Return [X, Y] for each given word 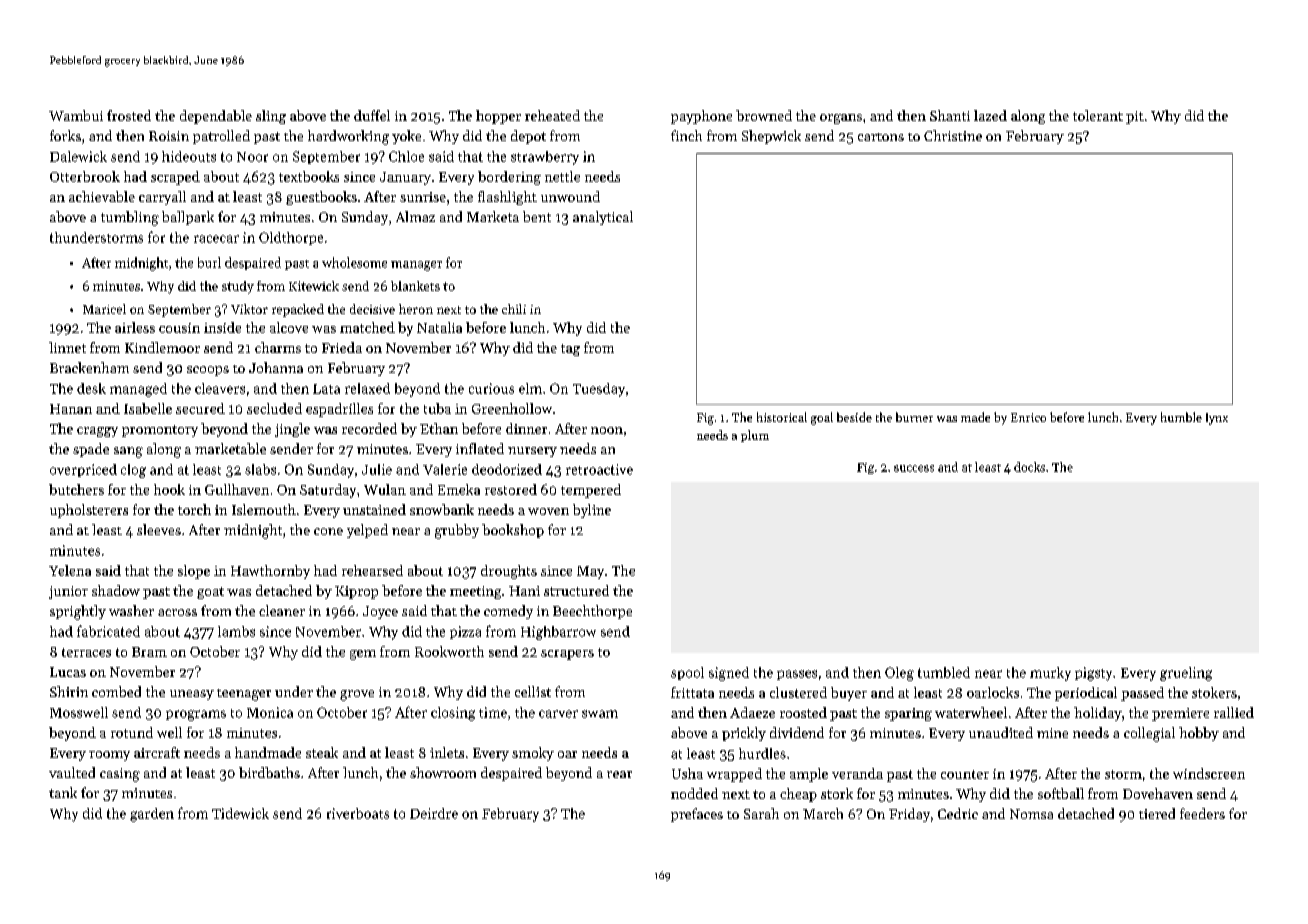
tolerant [1098, 115]
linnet [67, 347]
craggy [97, 432]
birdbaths [269, 772]
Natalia [439, 327]
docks [1029, 467]
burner [914, 417]
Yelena [70, 570]
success [914, 468]
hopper [498, 117]
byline [592, 511]
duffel [372, 115]
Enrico [1028, 417]
